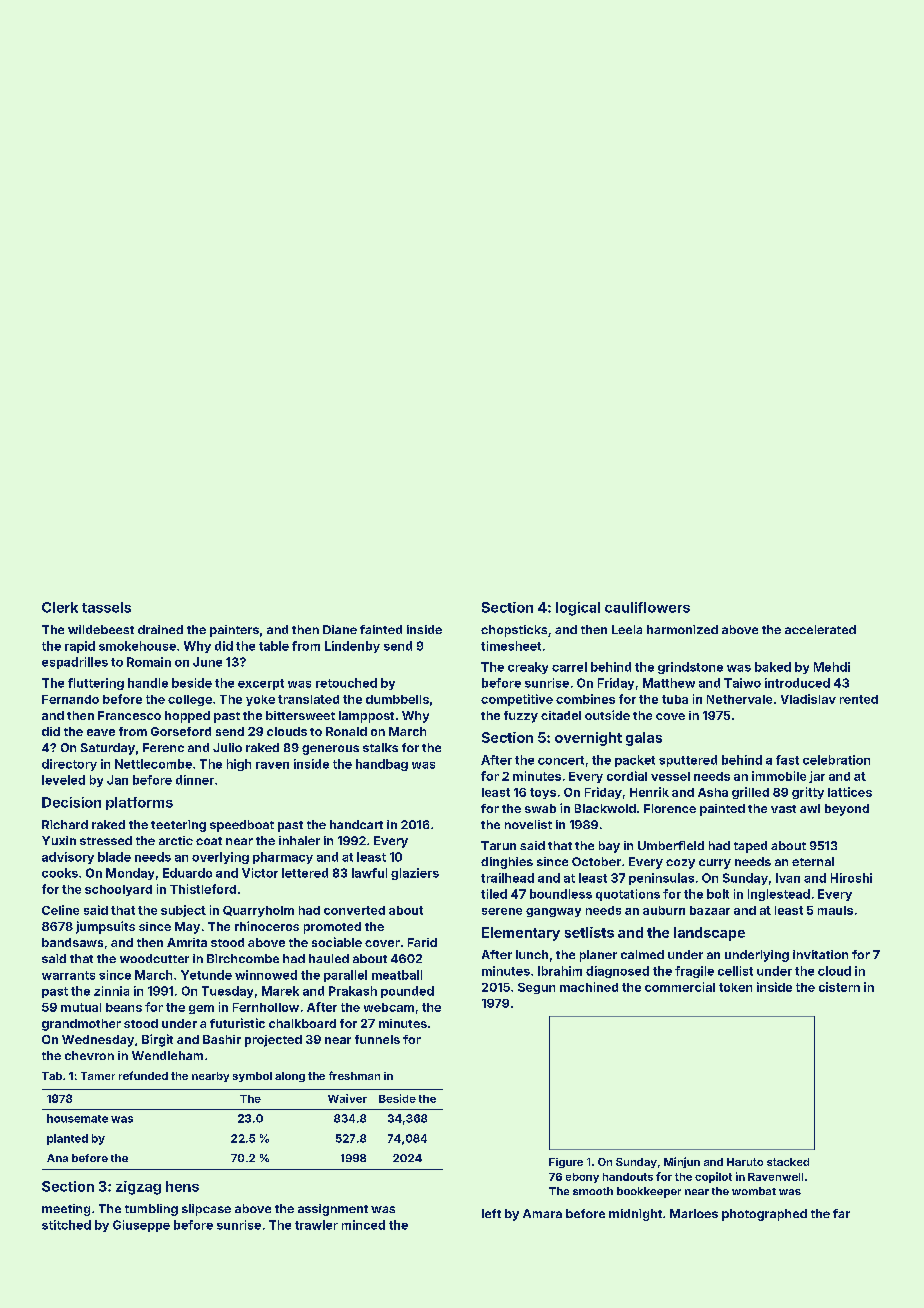 This document has width=924, height=1308. What do you see at coordinates (154, 958) in the document?
I see `woodcutter` at bounding box center [154, 958].
